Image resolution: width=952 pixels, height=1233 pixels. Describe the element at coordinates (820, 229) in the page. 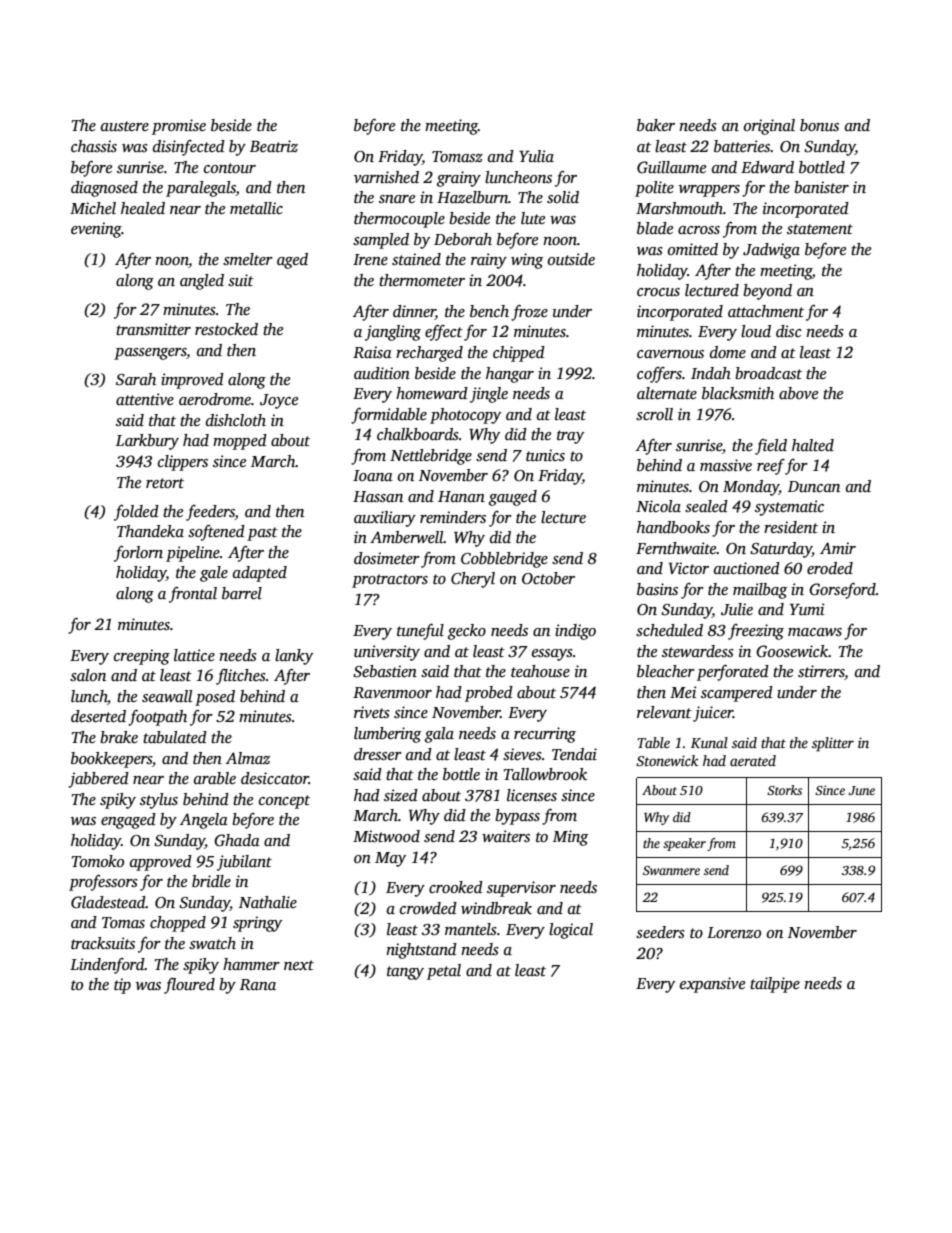

I see `statement` at that location.
